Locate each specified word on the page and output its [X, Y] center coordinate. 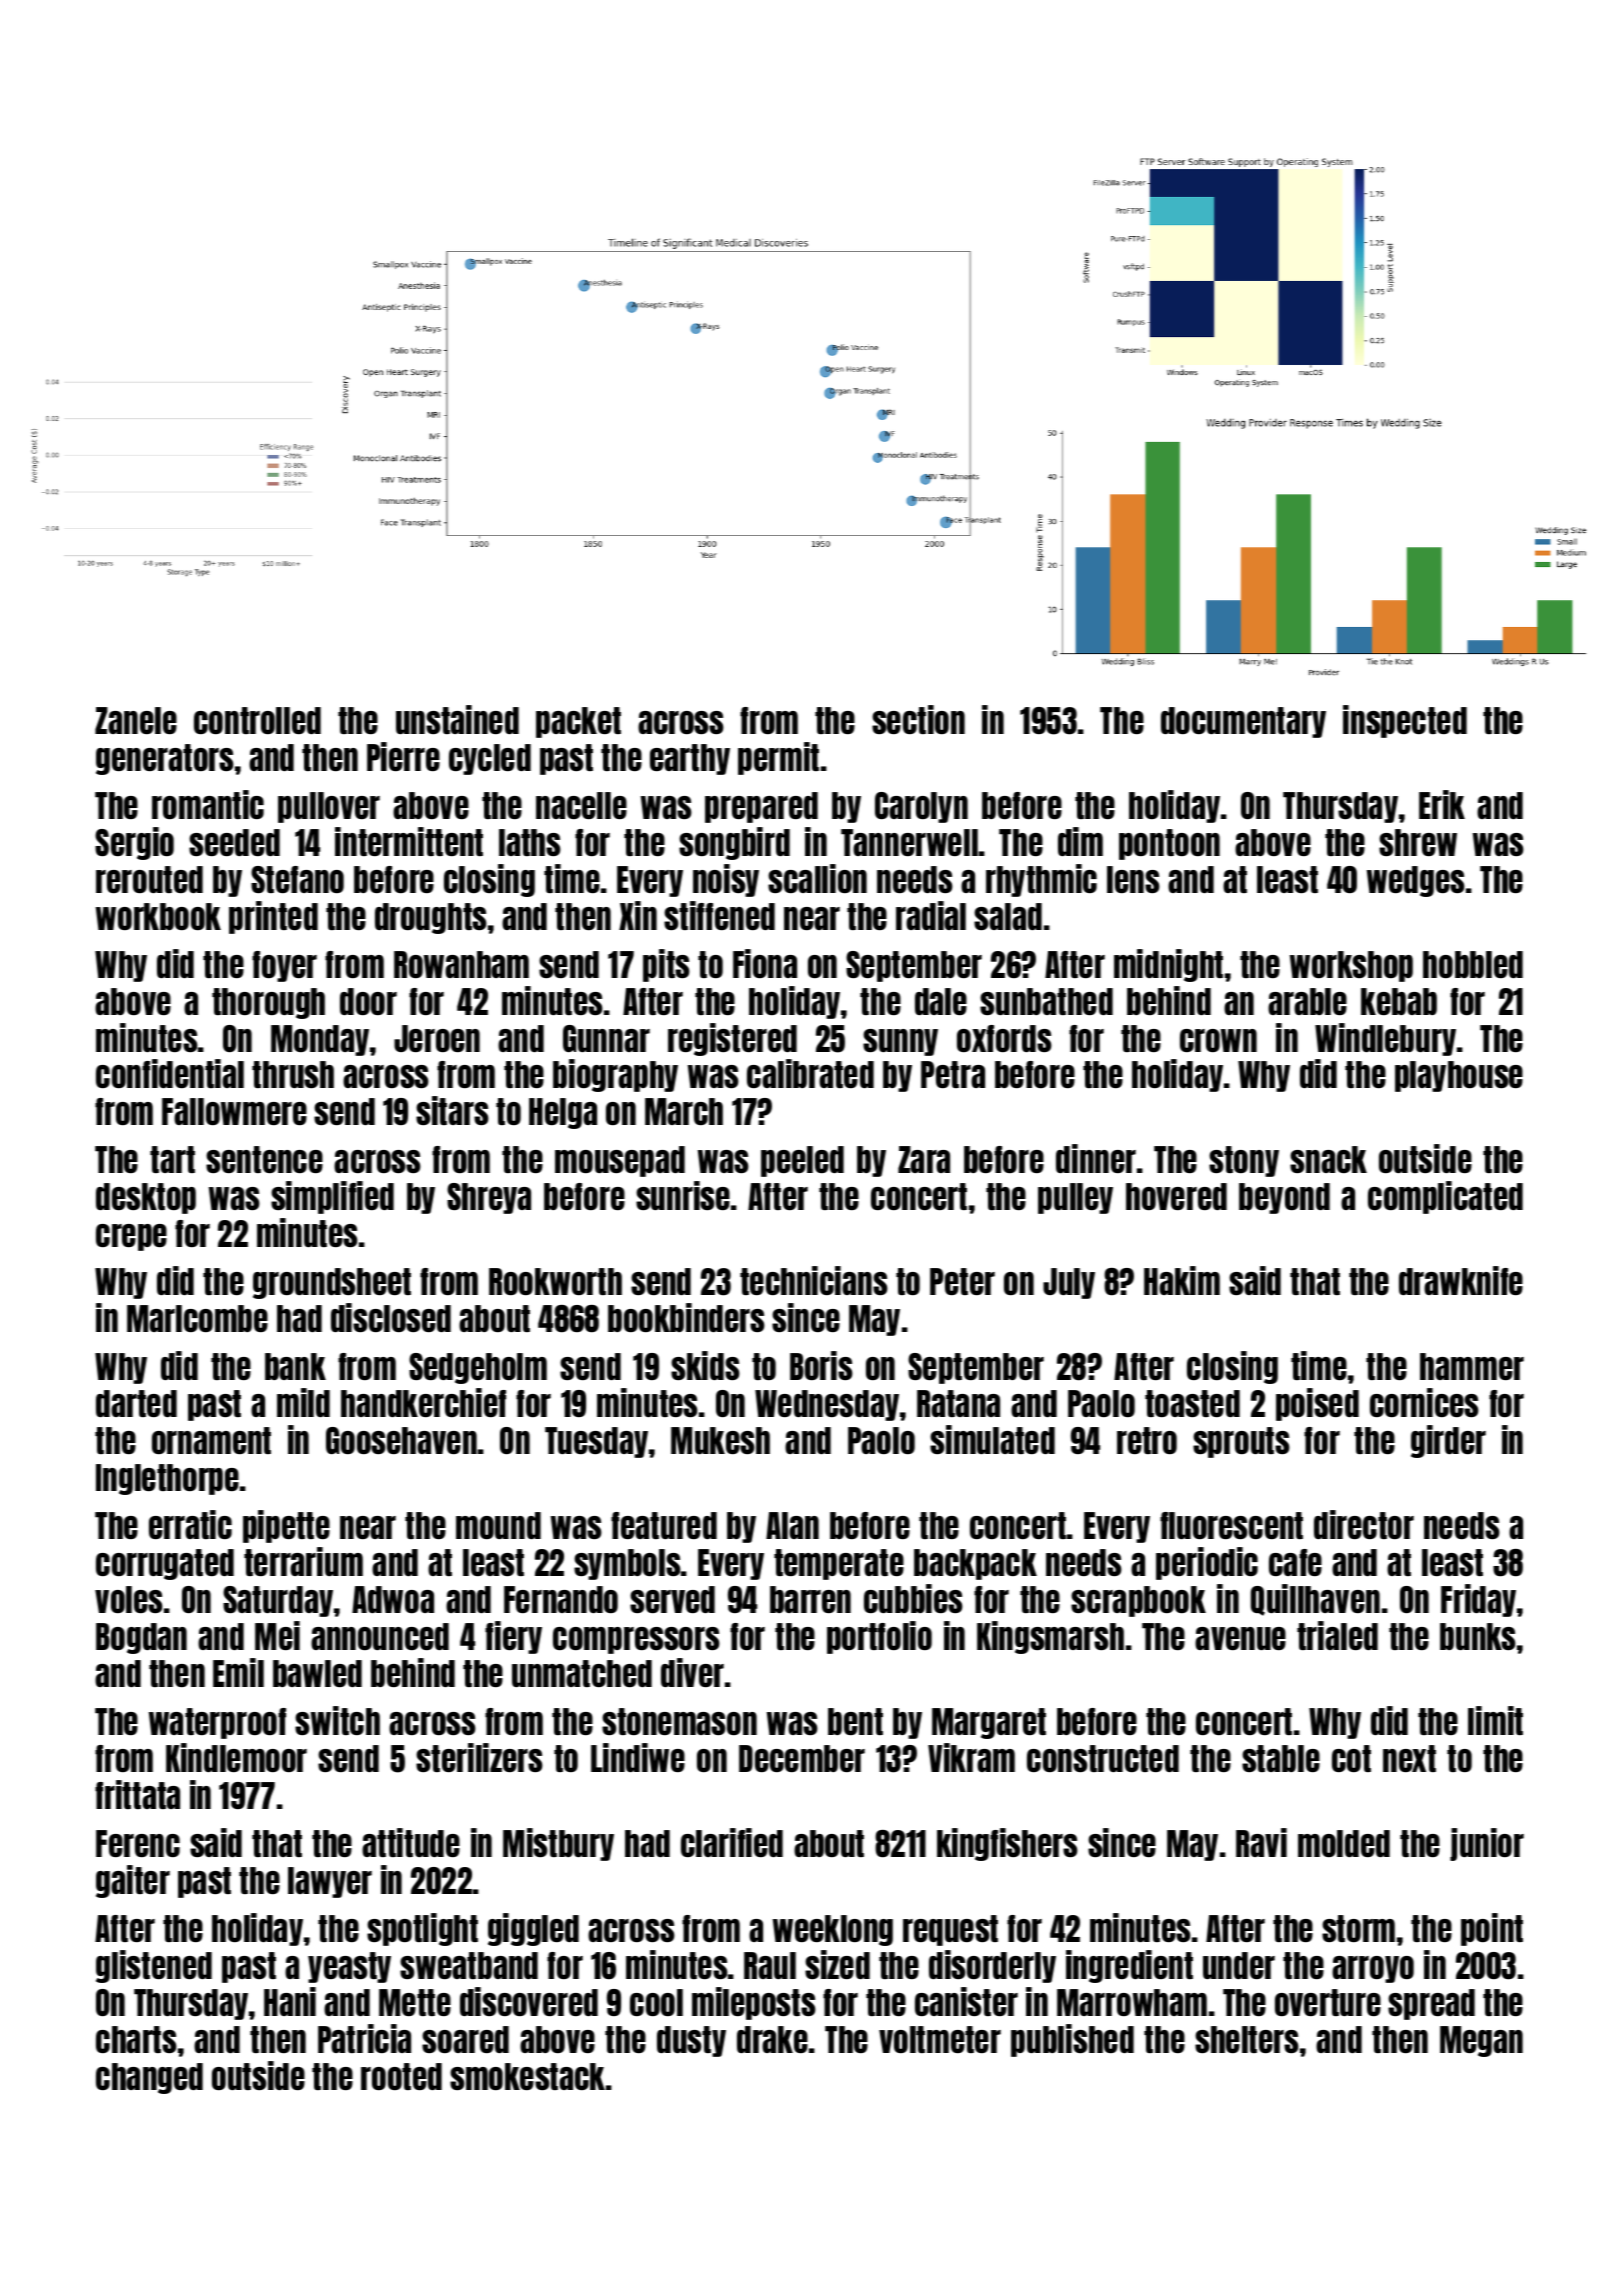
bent [855, 1721]
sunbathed [1046, 1001]
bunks [1478, 1636]
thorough [268, 1003]
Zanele [136, 720]
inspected [1405, 721]
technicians [814, 1280]
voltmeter [940, 2039]
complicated [1445, 1197]
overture [1328, 2002]
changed [149, 2078]
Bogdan [141, 1638]
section [918, 719]
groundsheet [332, 1283]
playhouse [1459, 1076]
